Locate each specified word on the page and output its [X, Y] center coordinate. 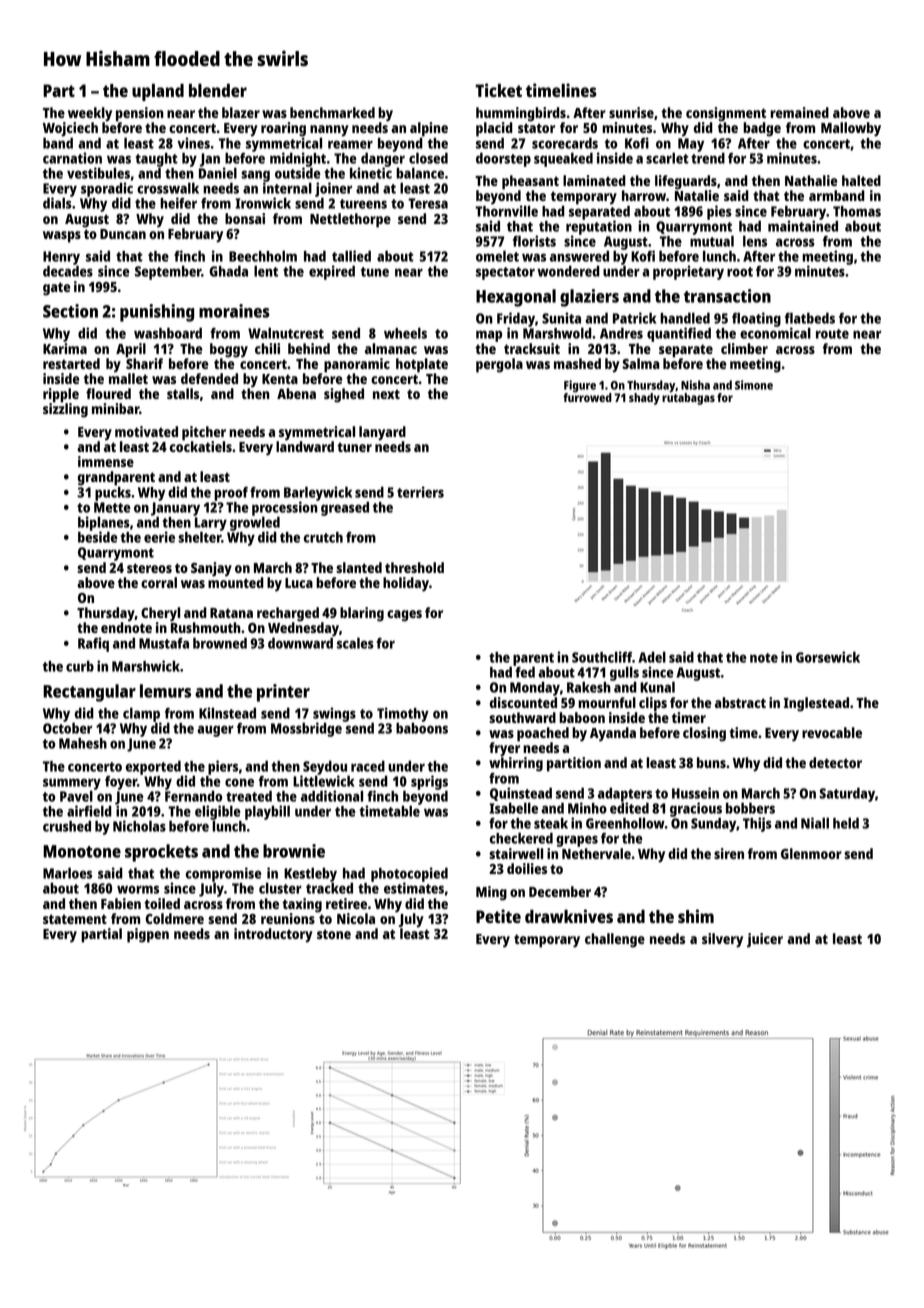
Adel [652, 657]
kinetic [371, 173]
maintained [803, 226]
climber [744, 348]
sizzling [65, 410]
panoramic [357, 365]
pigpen [148, 935]
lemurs [165, 691]
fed [525, 672]
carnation [72, 158]
